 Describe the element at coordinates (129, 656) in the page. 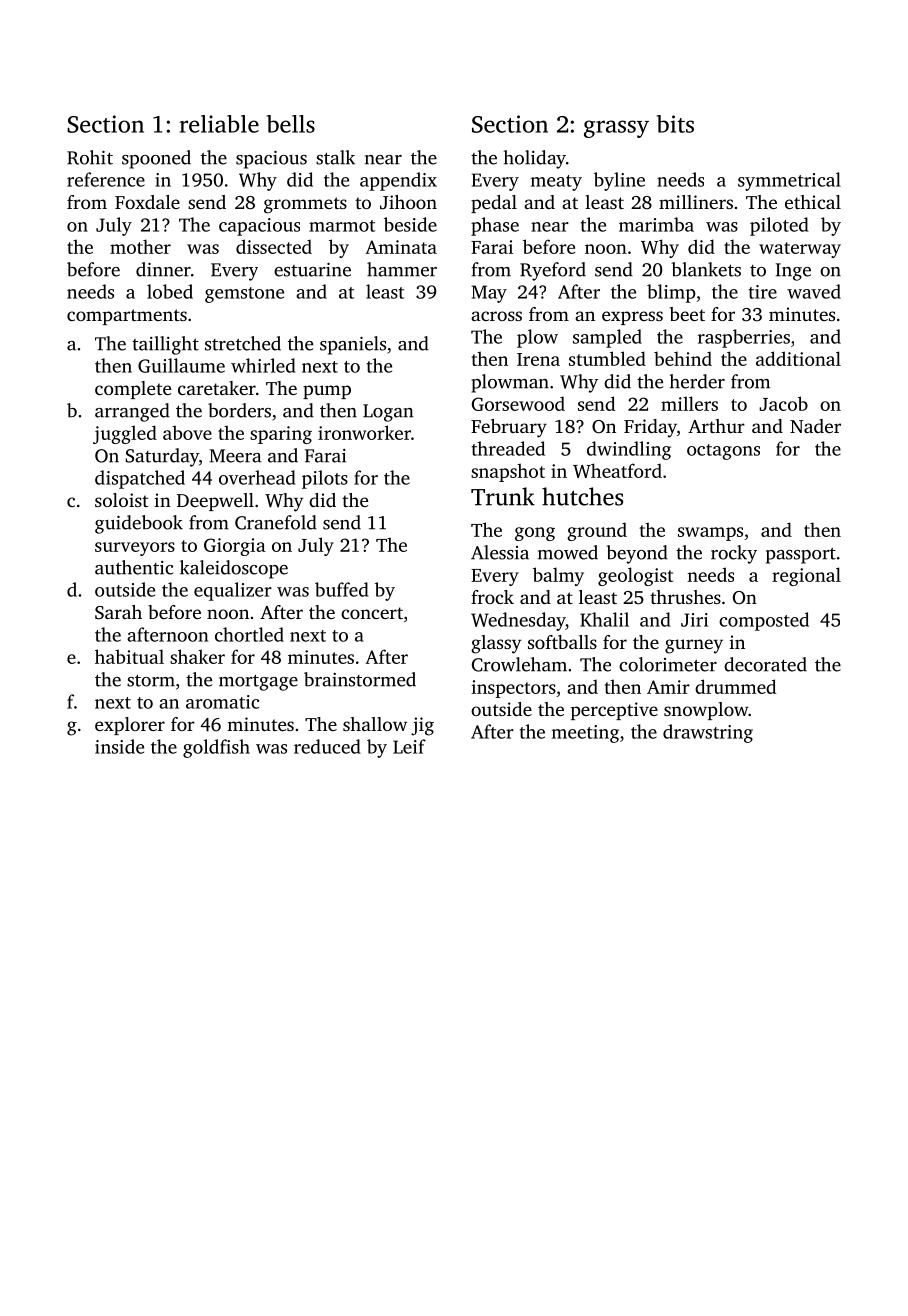

I see `habitual` at that location.
